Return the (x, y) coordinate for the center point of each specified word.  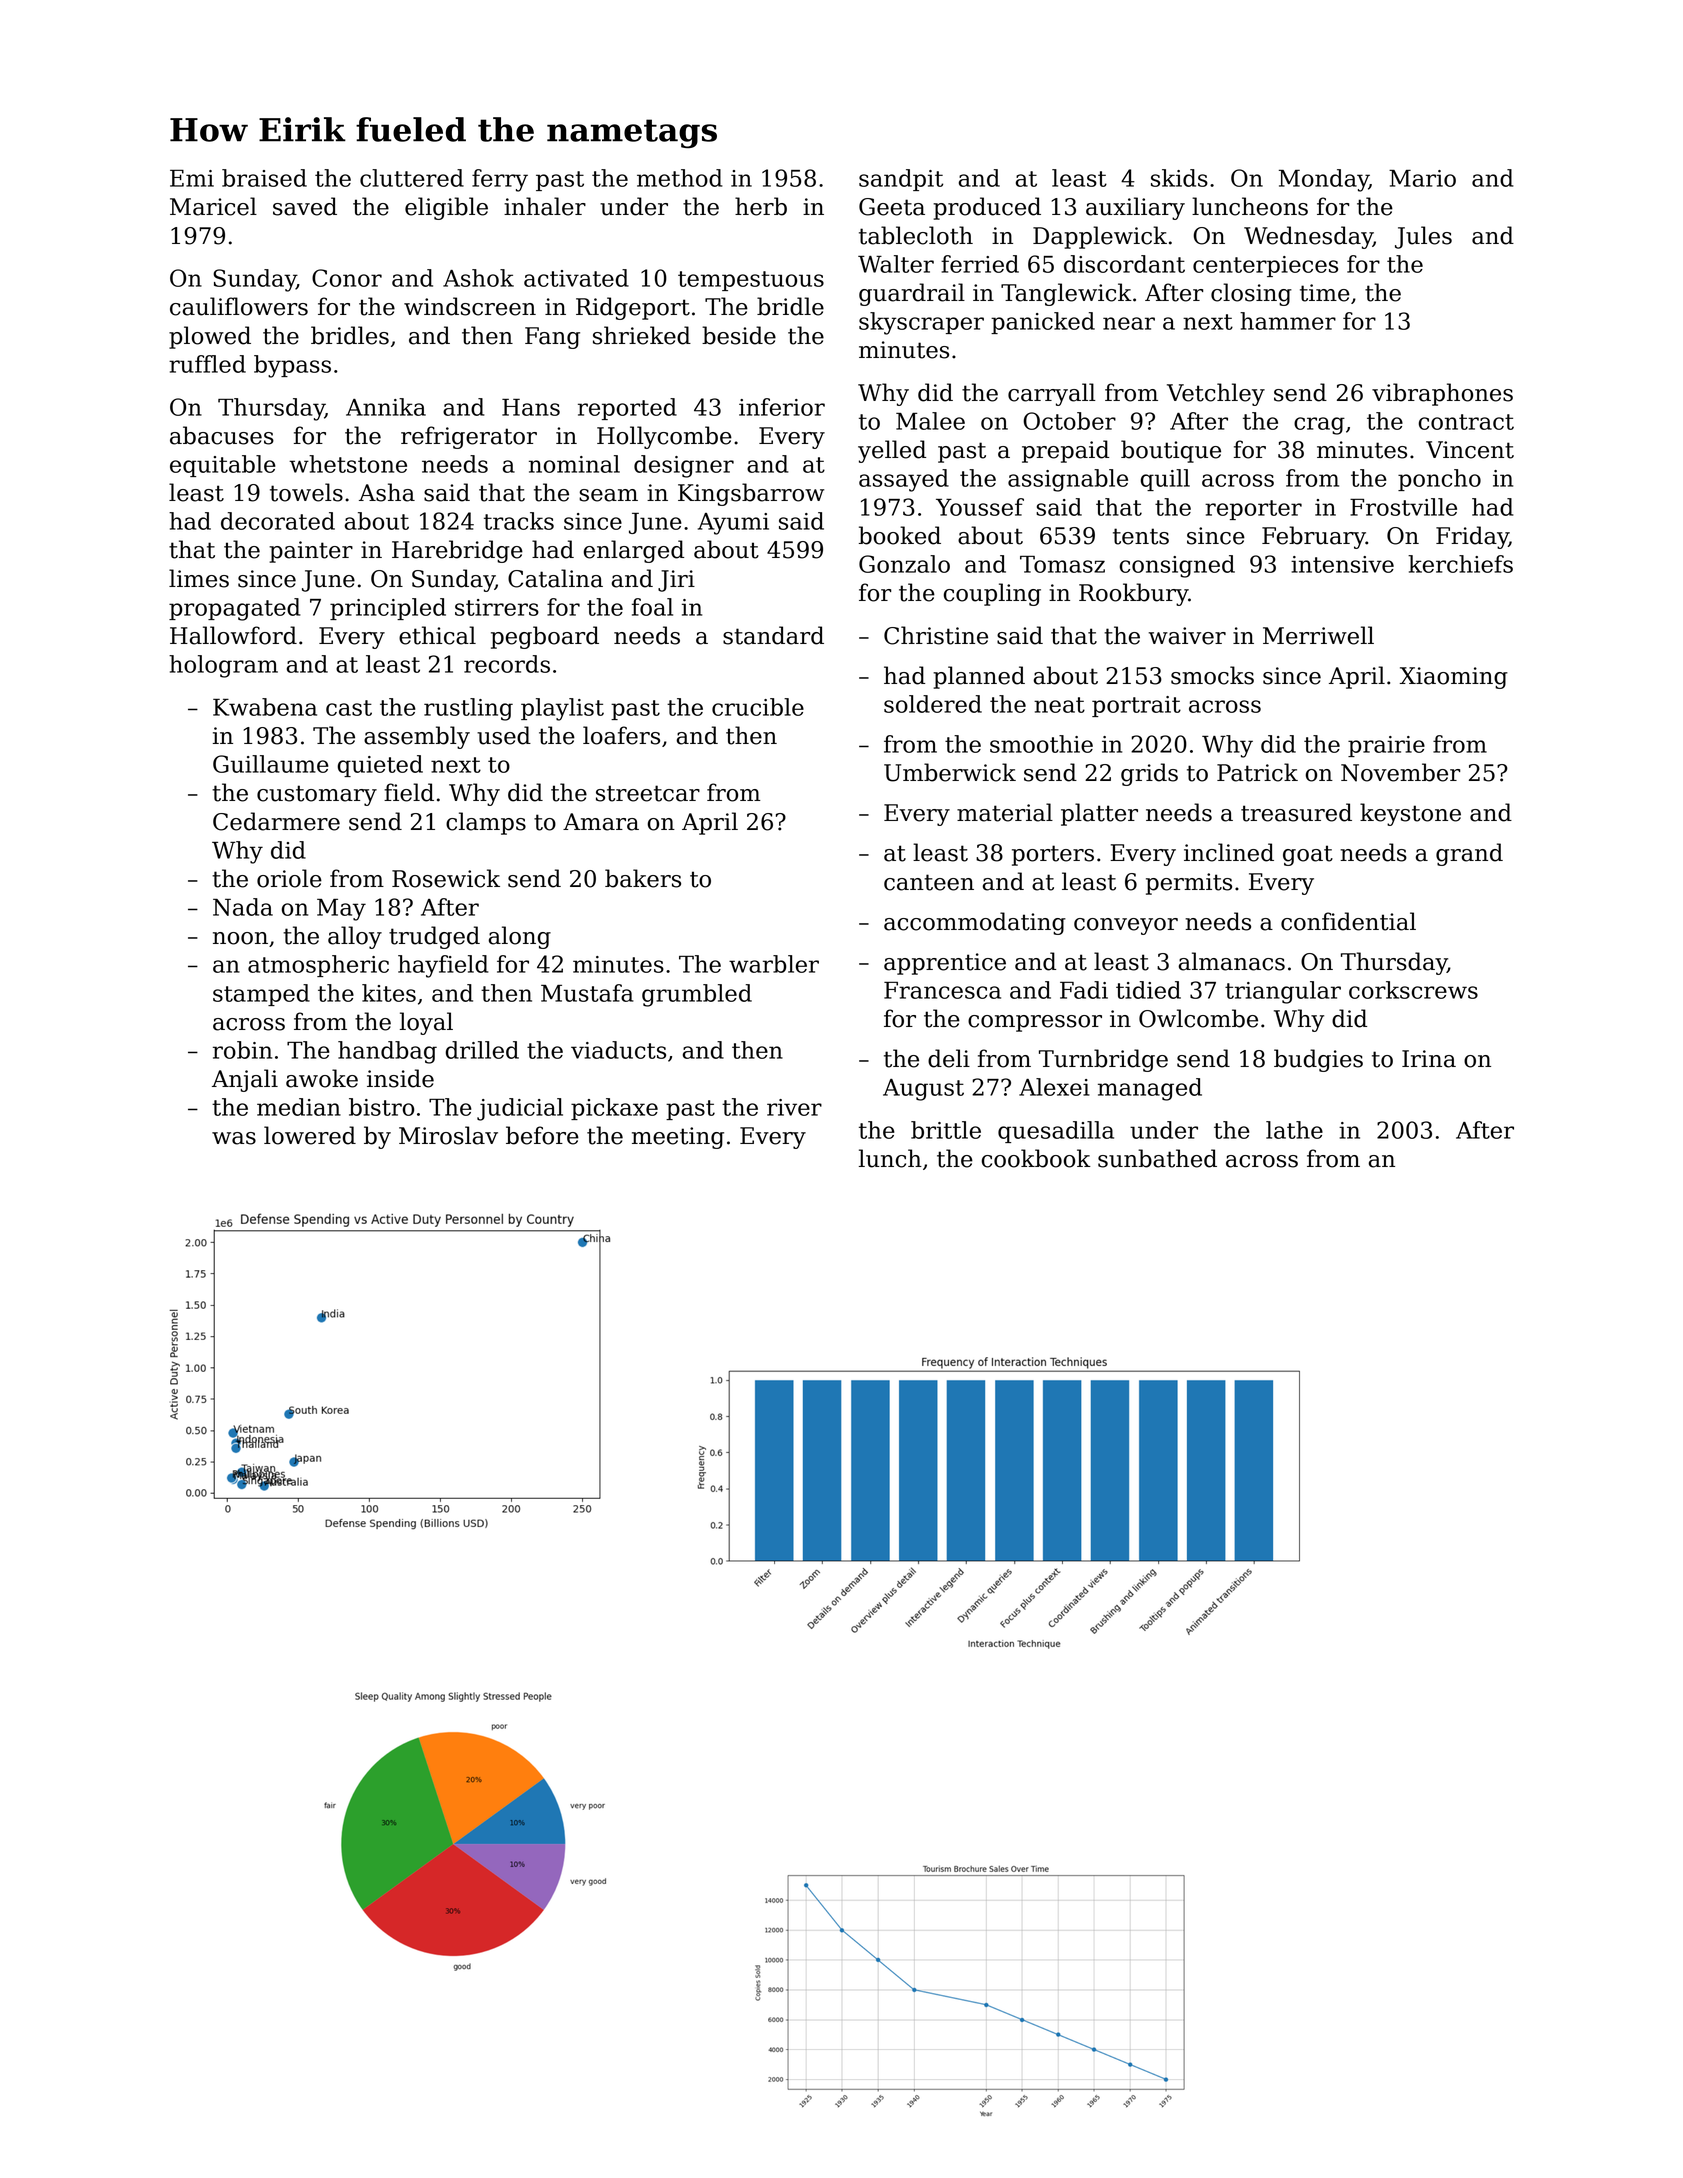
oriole (289, 878)
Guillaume (271, 764)
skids (1179, 178)
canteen (929, 882)
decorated (278, 521)
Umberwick (950, 772)
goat (1308, 855)
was (234, 1138)
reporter (1253, 510)
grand (1469, 854)
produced (987, 208)
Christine (936, 635)
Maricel (213, 206)
